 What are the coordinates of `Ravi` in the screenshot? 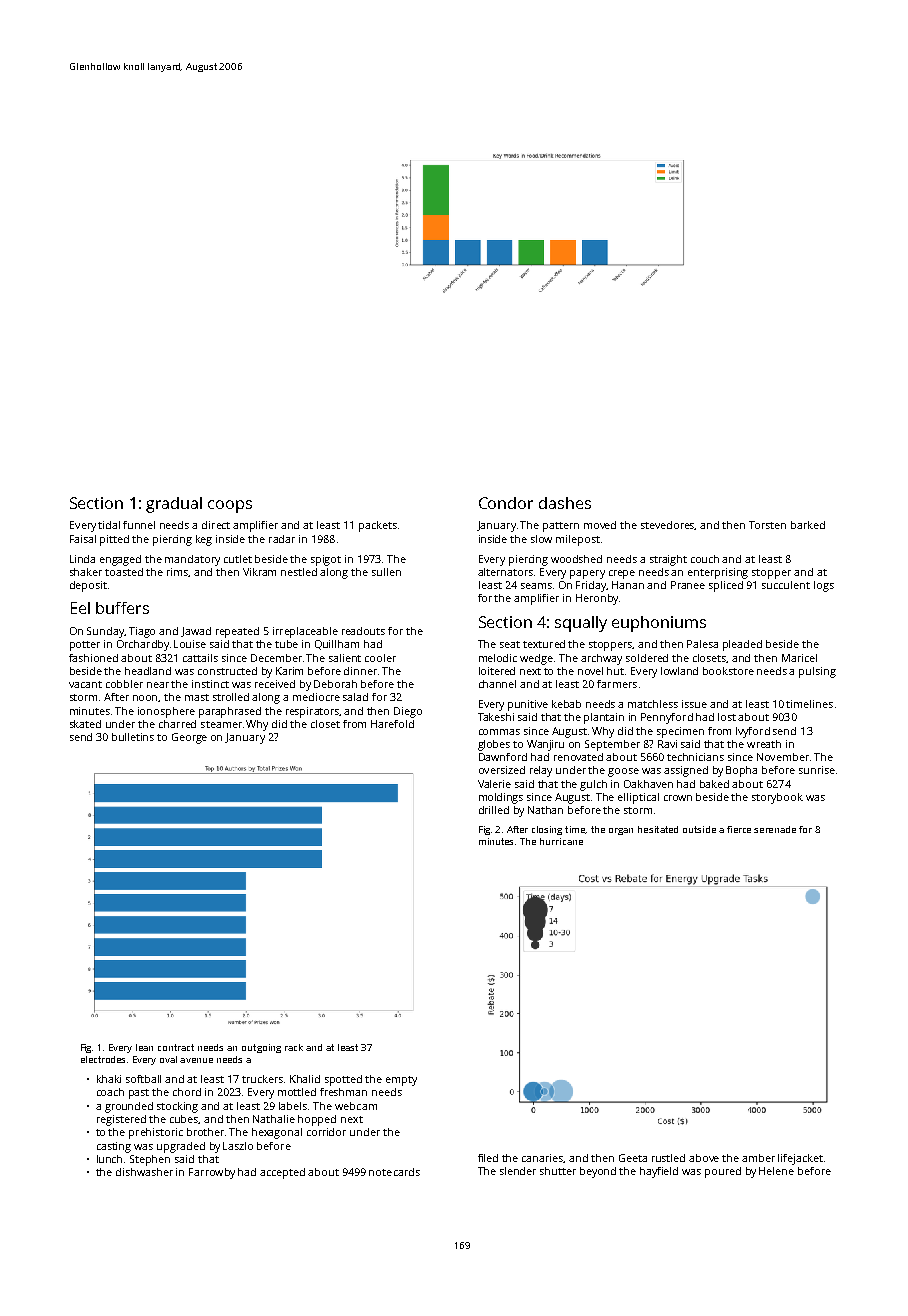 It's located at (667, 744).
